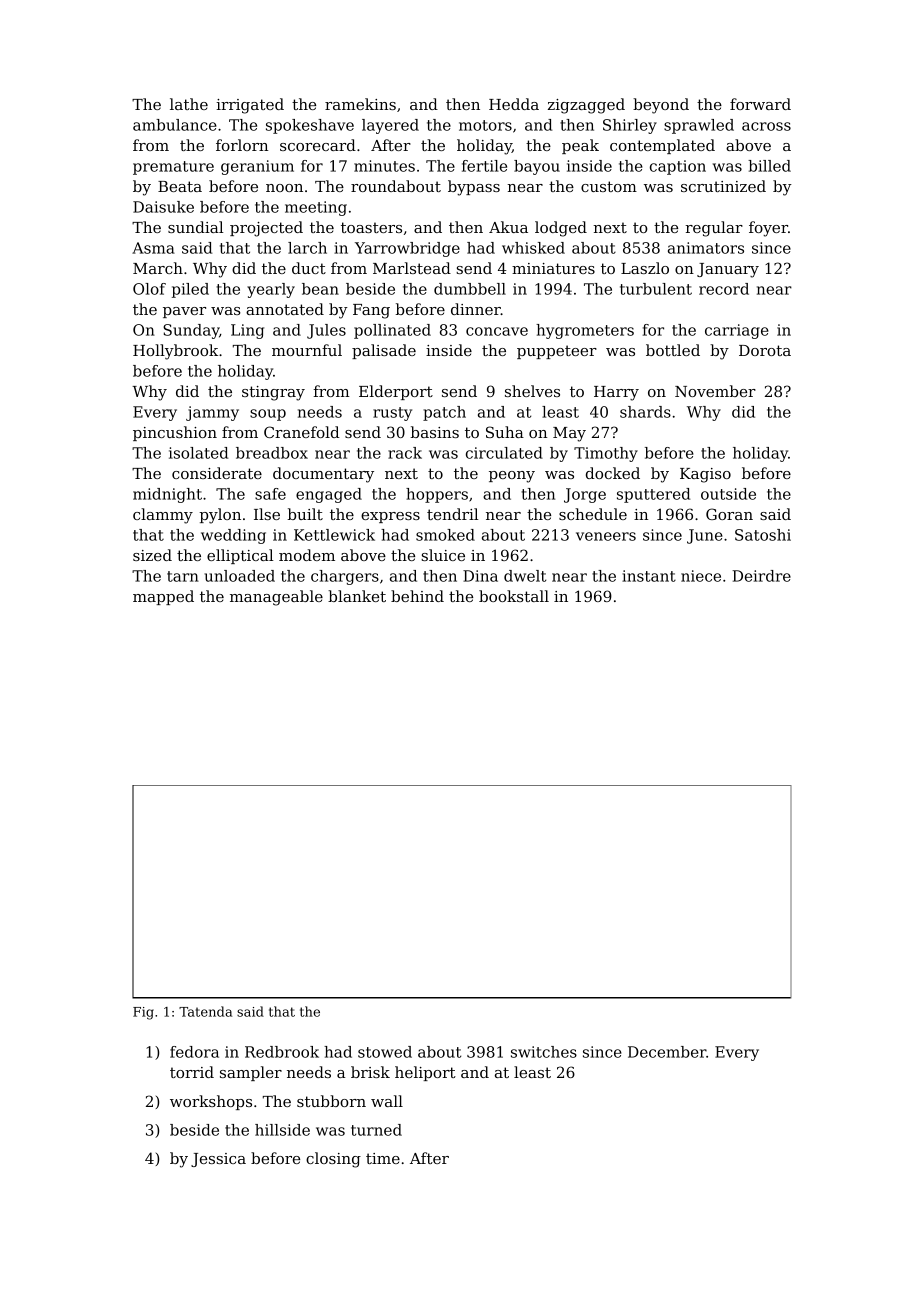  Describe the element at coordinates (257, 167) in the page. I see `geranium` at that location.
